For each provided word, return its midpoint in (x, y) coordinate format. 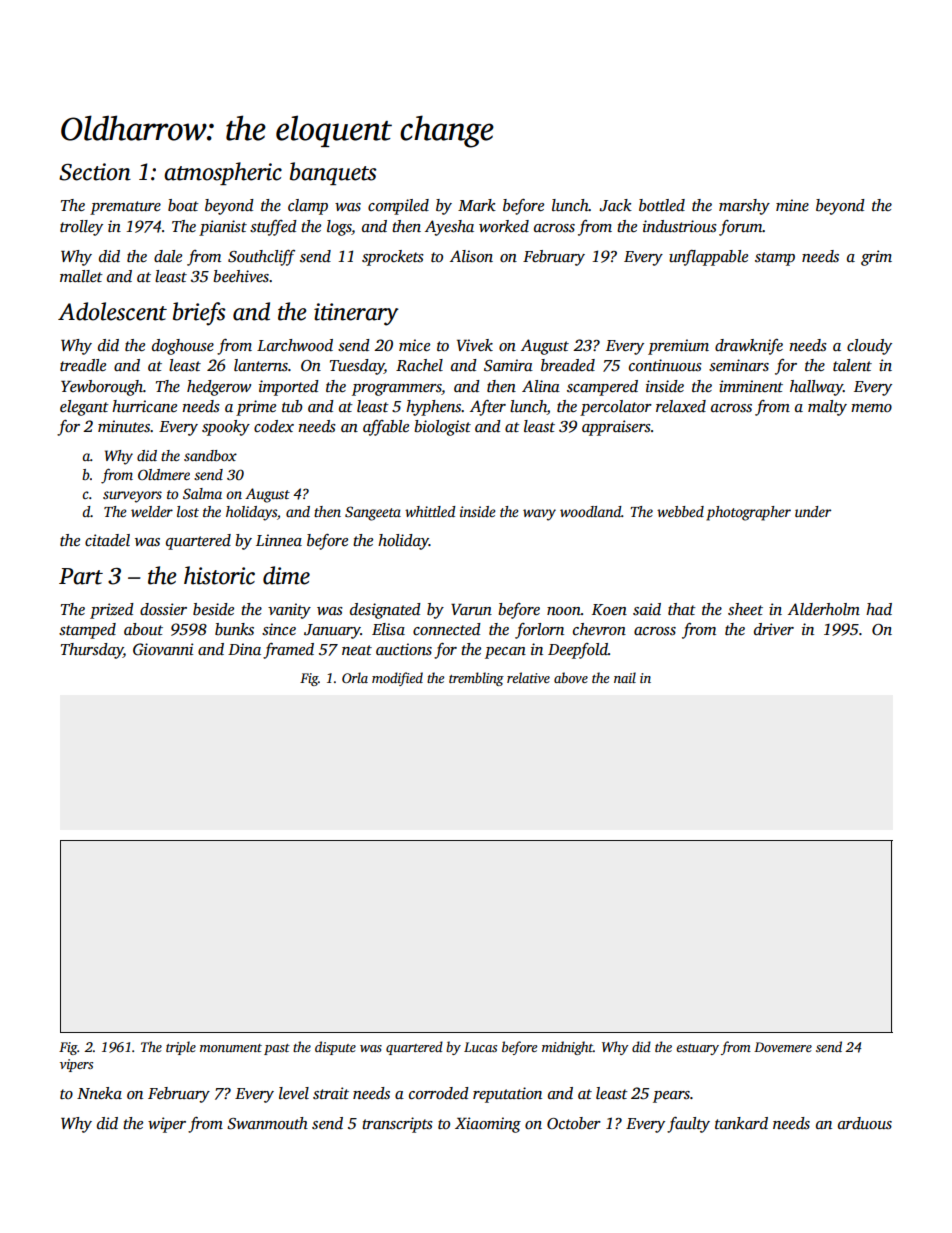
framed (288, 651)
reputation (507, 1095)
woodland (590, 511)
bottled (662, 205)
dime (286, 575)
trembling (476, 679)
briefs (199, 314)
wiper (167, 1125)
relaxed (681, 406)
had (879, 609)
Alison (471, 256)
